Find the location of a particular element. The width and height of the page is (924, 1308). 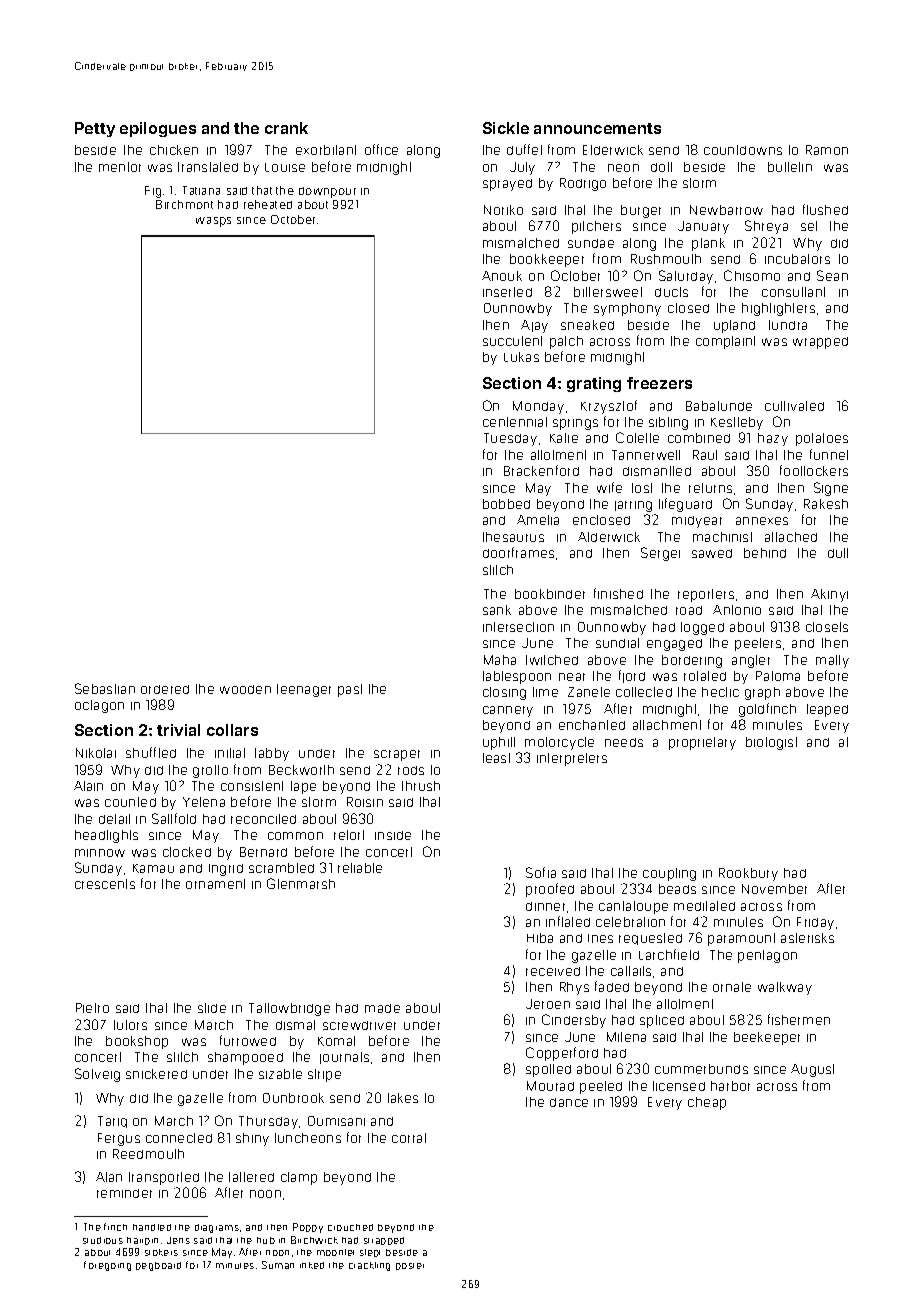

Petty is located at coordinates (95, 129).
